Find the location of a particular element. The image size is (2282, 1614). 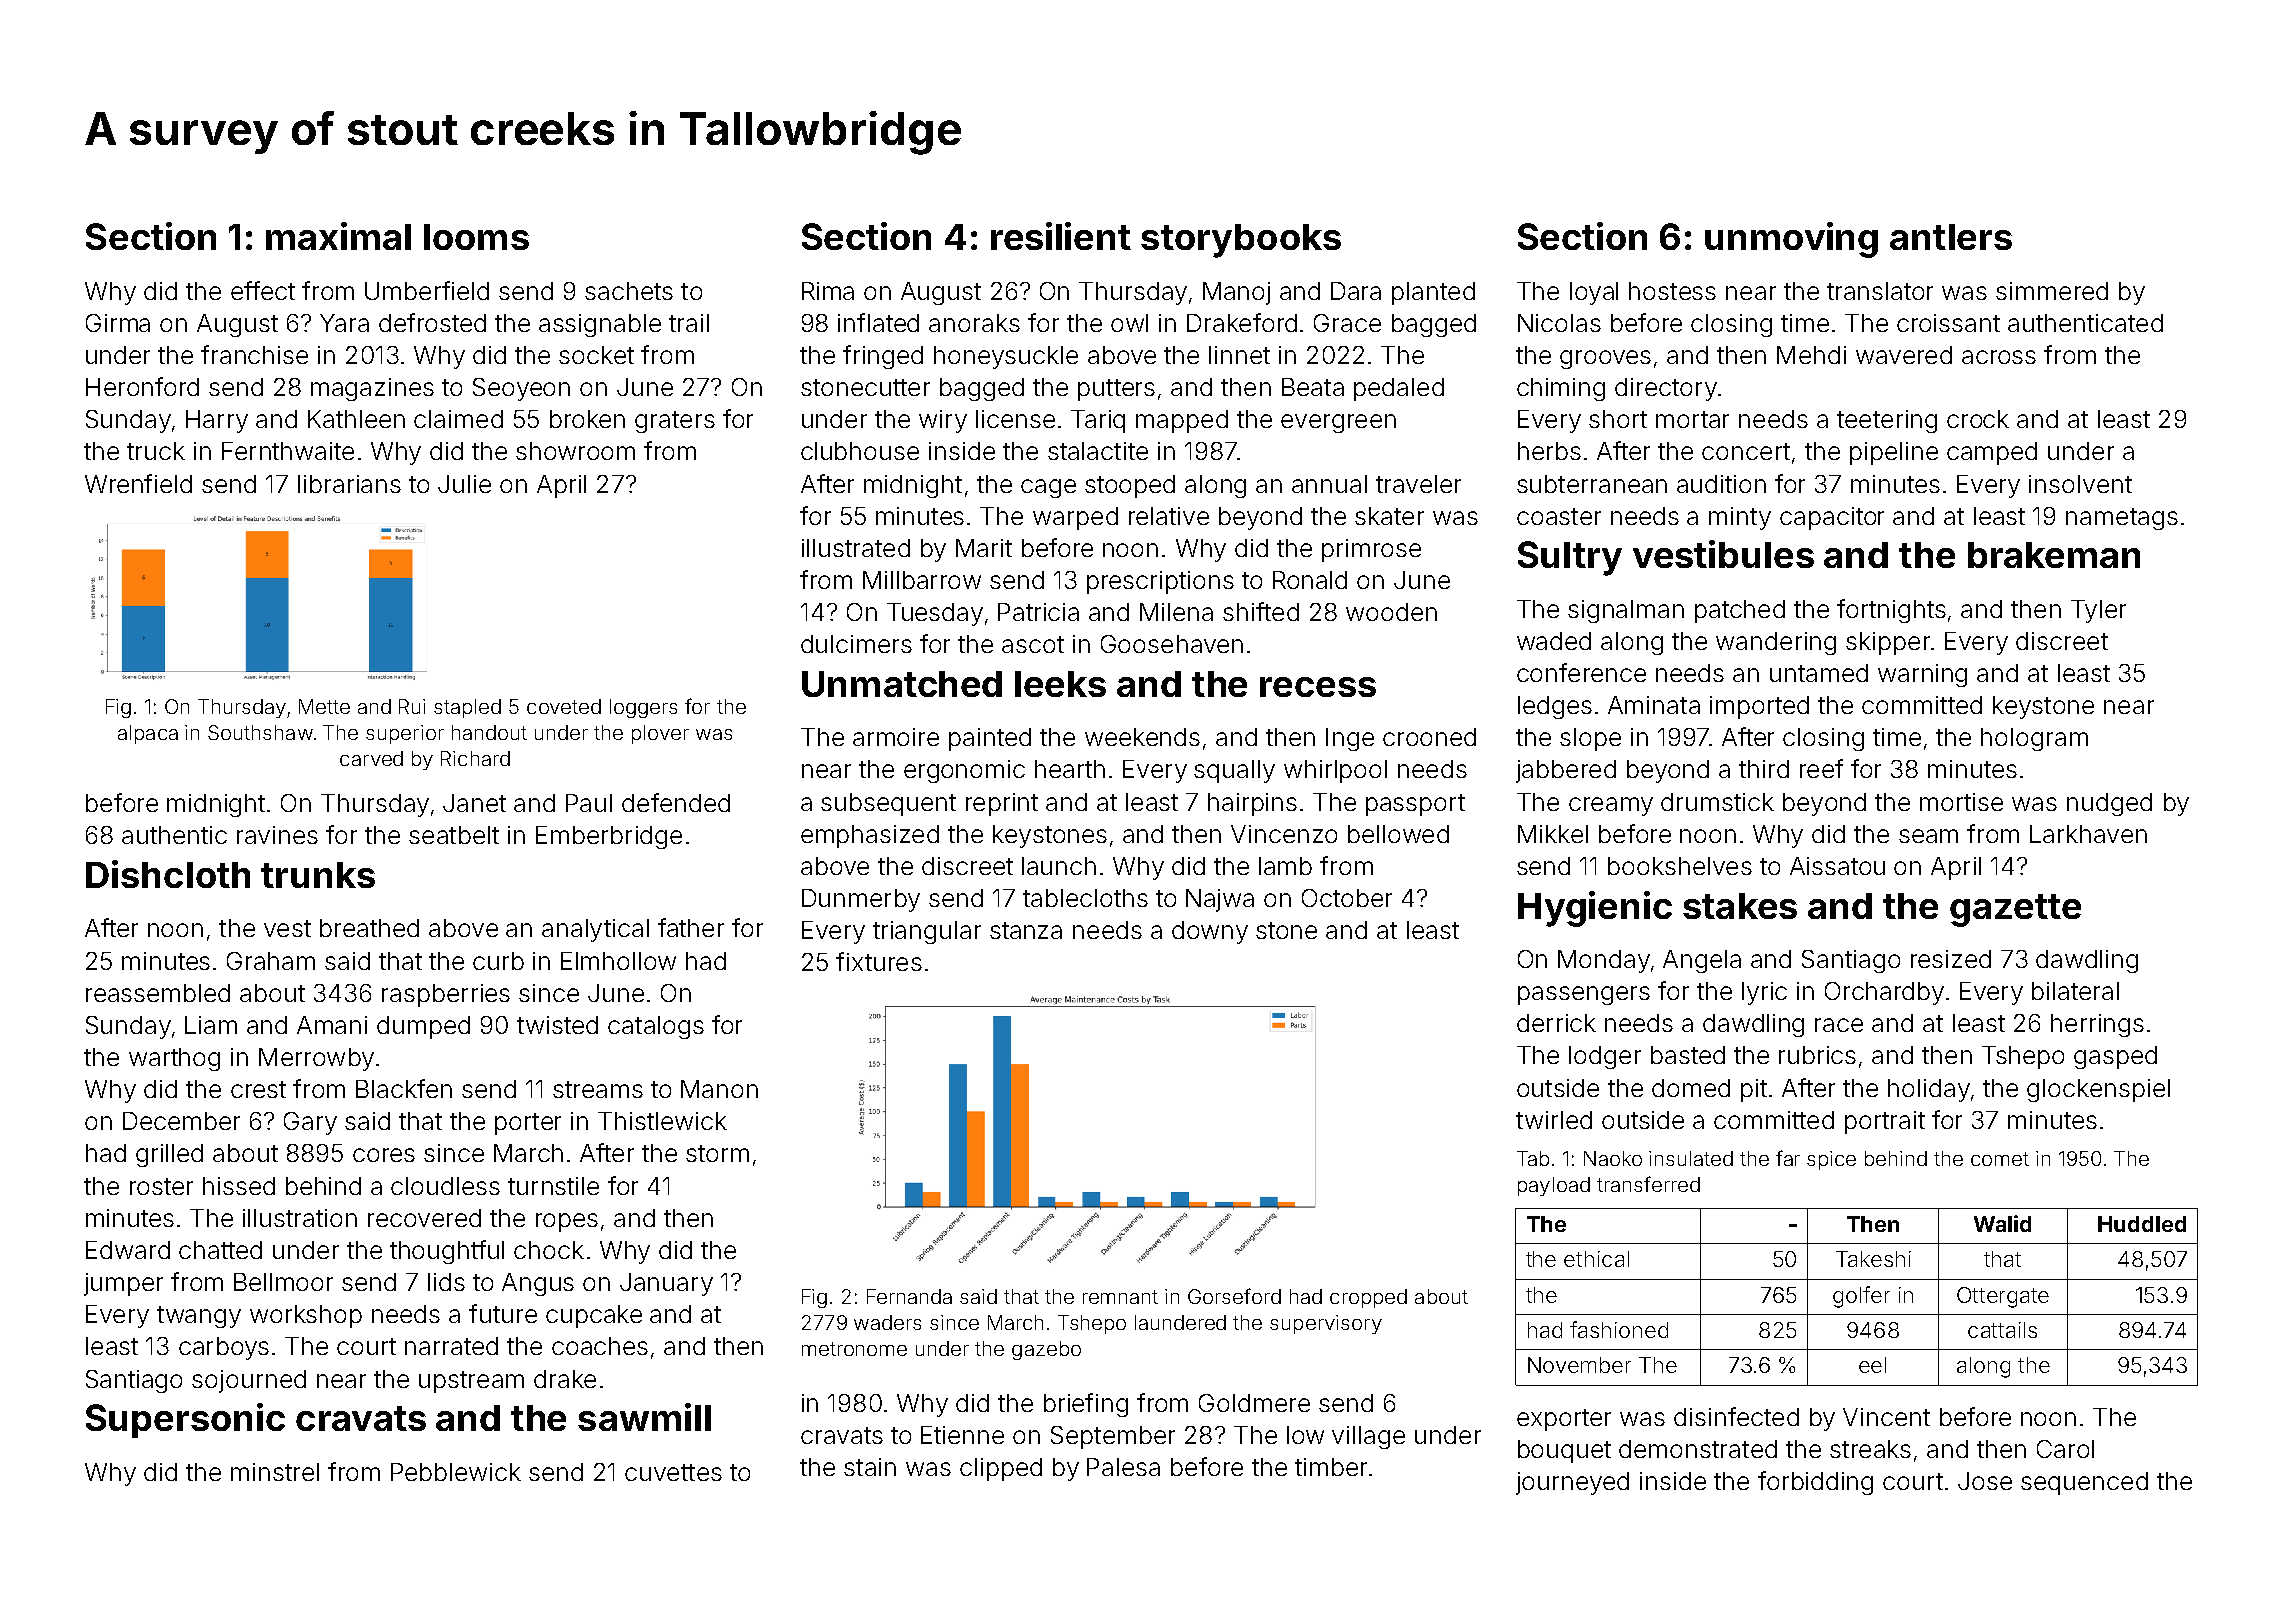

Fernanda is located at coordinates (909, 1296).
